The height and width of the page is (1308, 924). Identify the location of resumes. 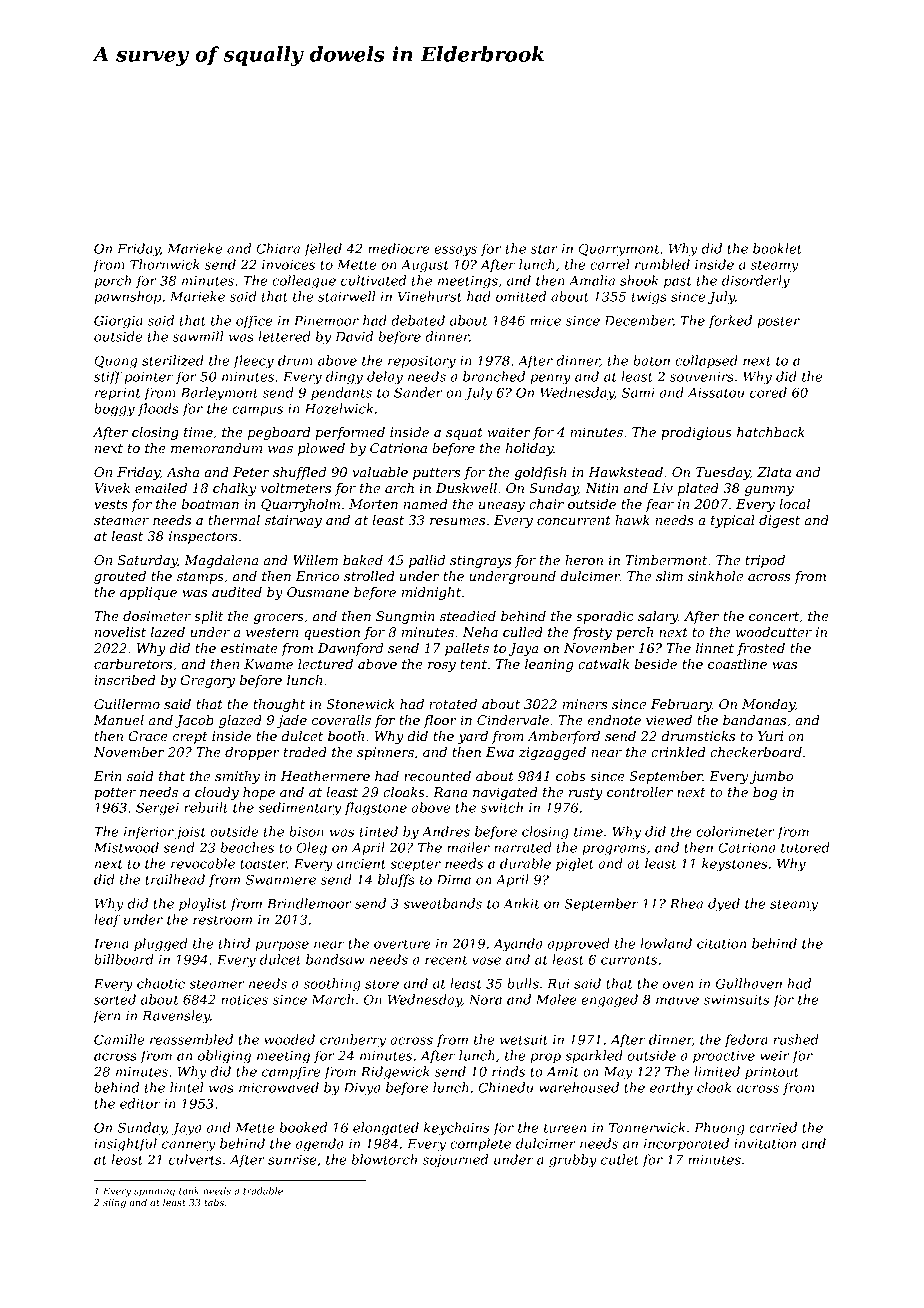
(457, 521).
